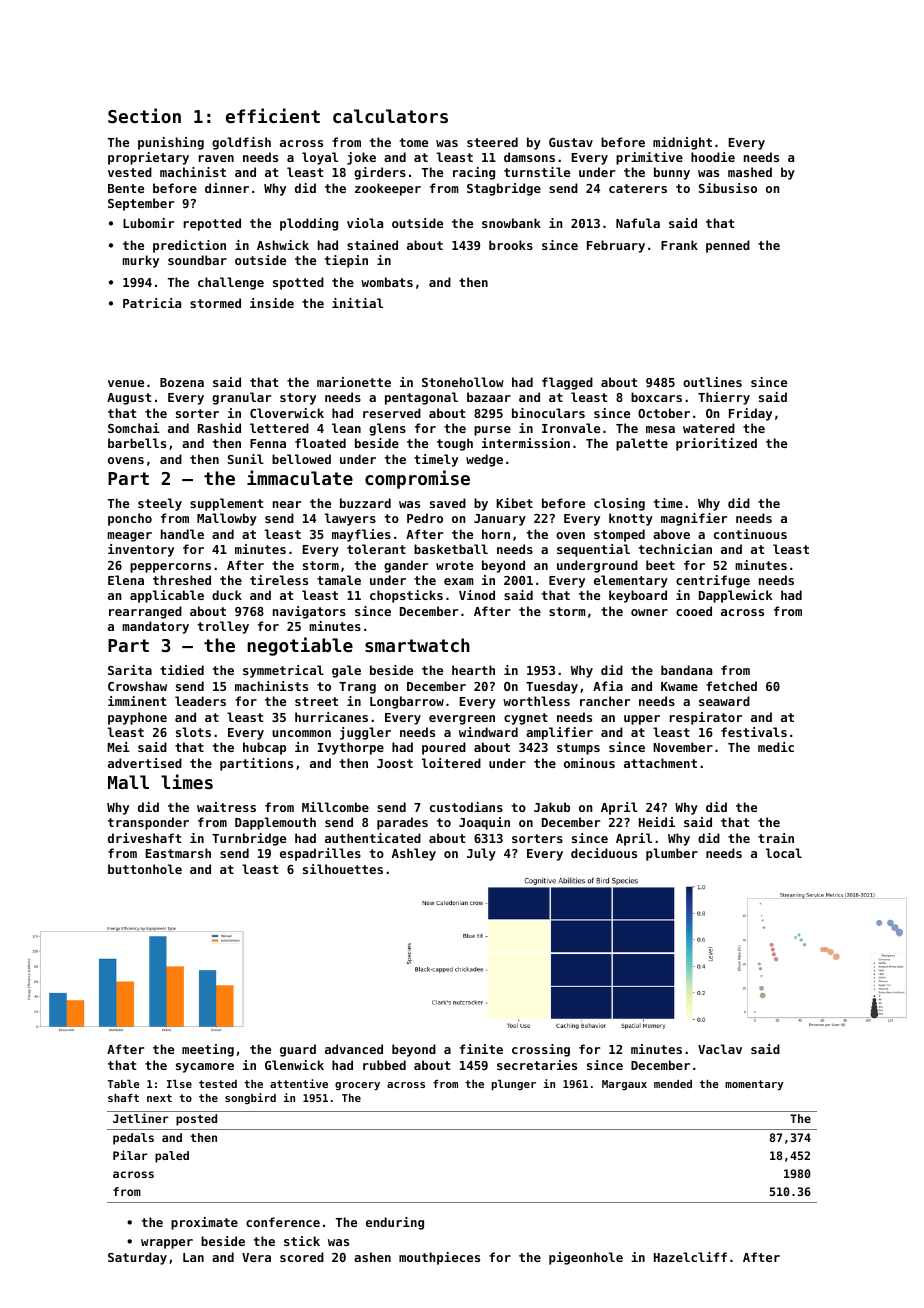 The image size is (924, 1308). What do you see at coordinates (182, 382) in the screenshot?
I see `Bozena` at bounding box center [182, 382].
